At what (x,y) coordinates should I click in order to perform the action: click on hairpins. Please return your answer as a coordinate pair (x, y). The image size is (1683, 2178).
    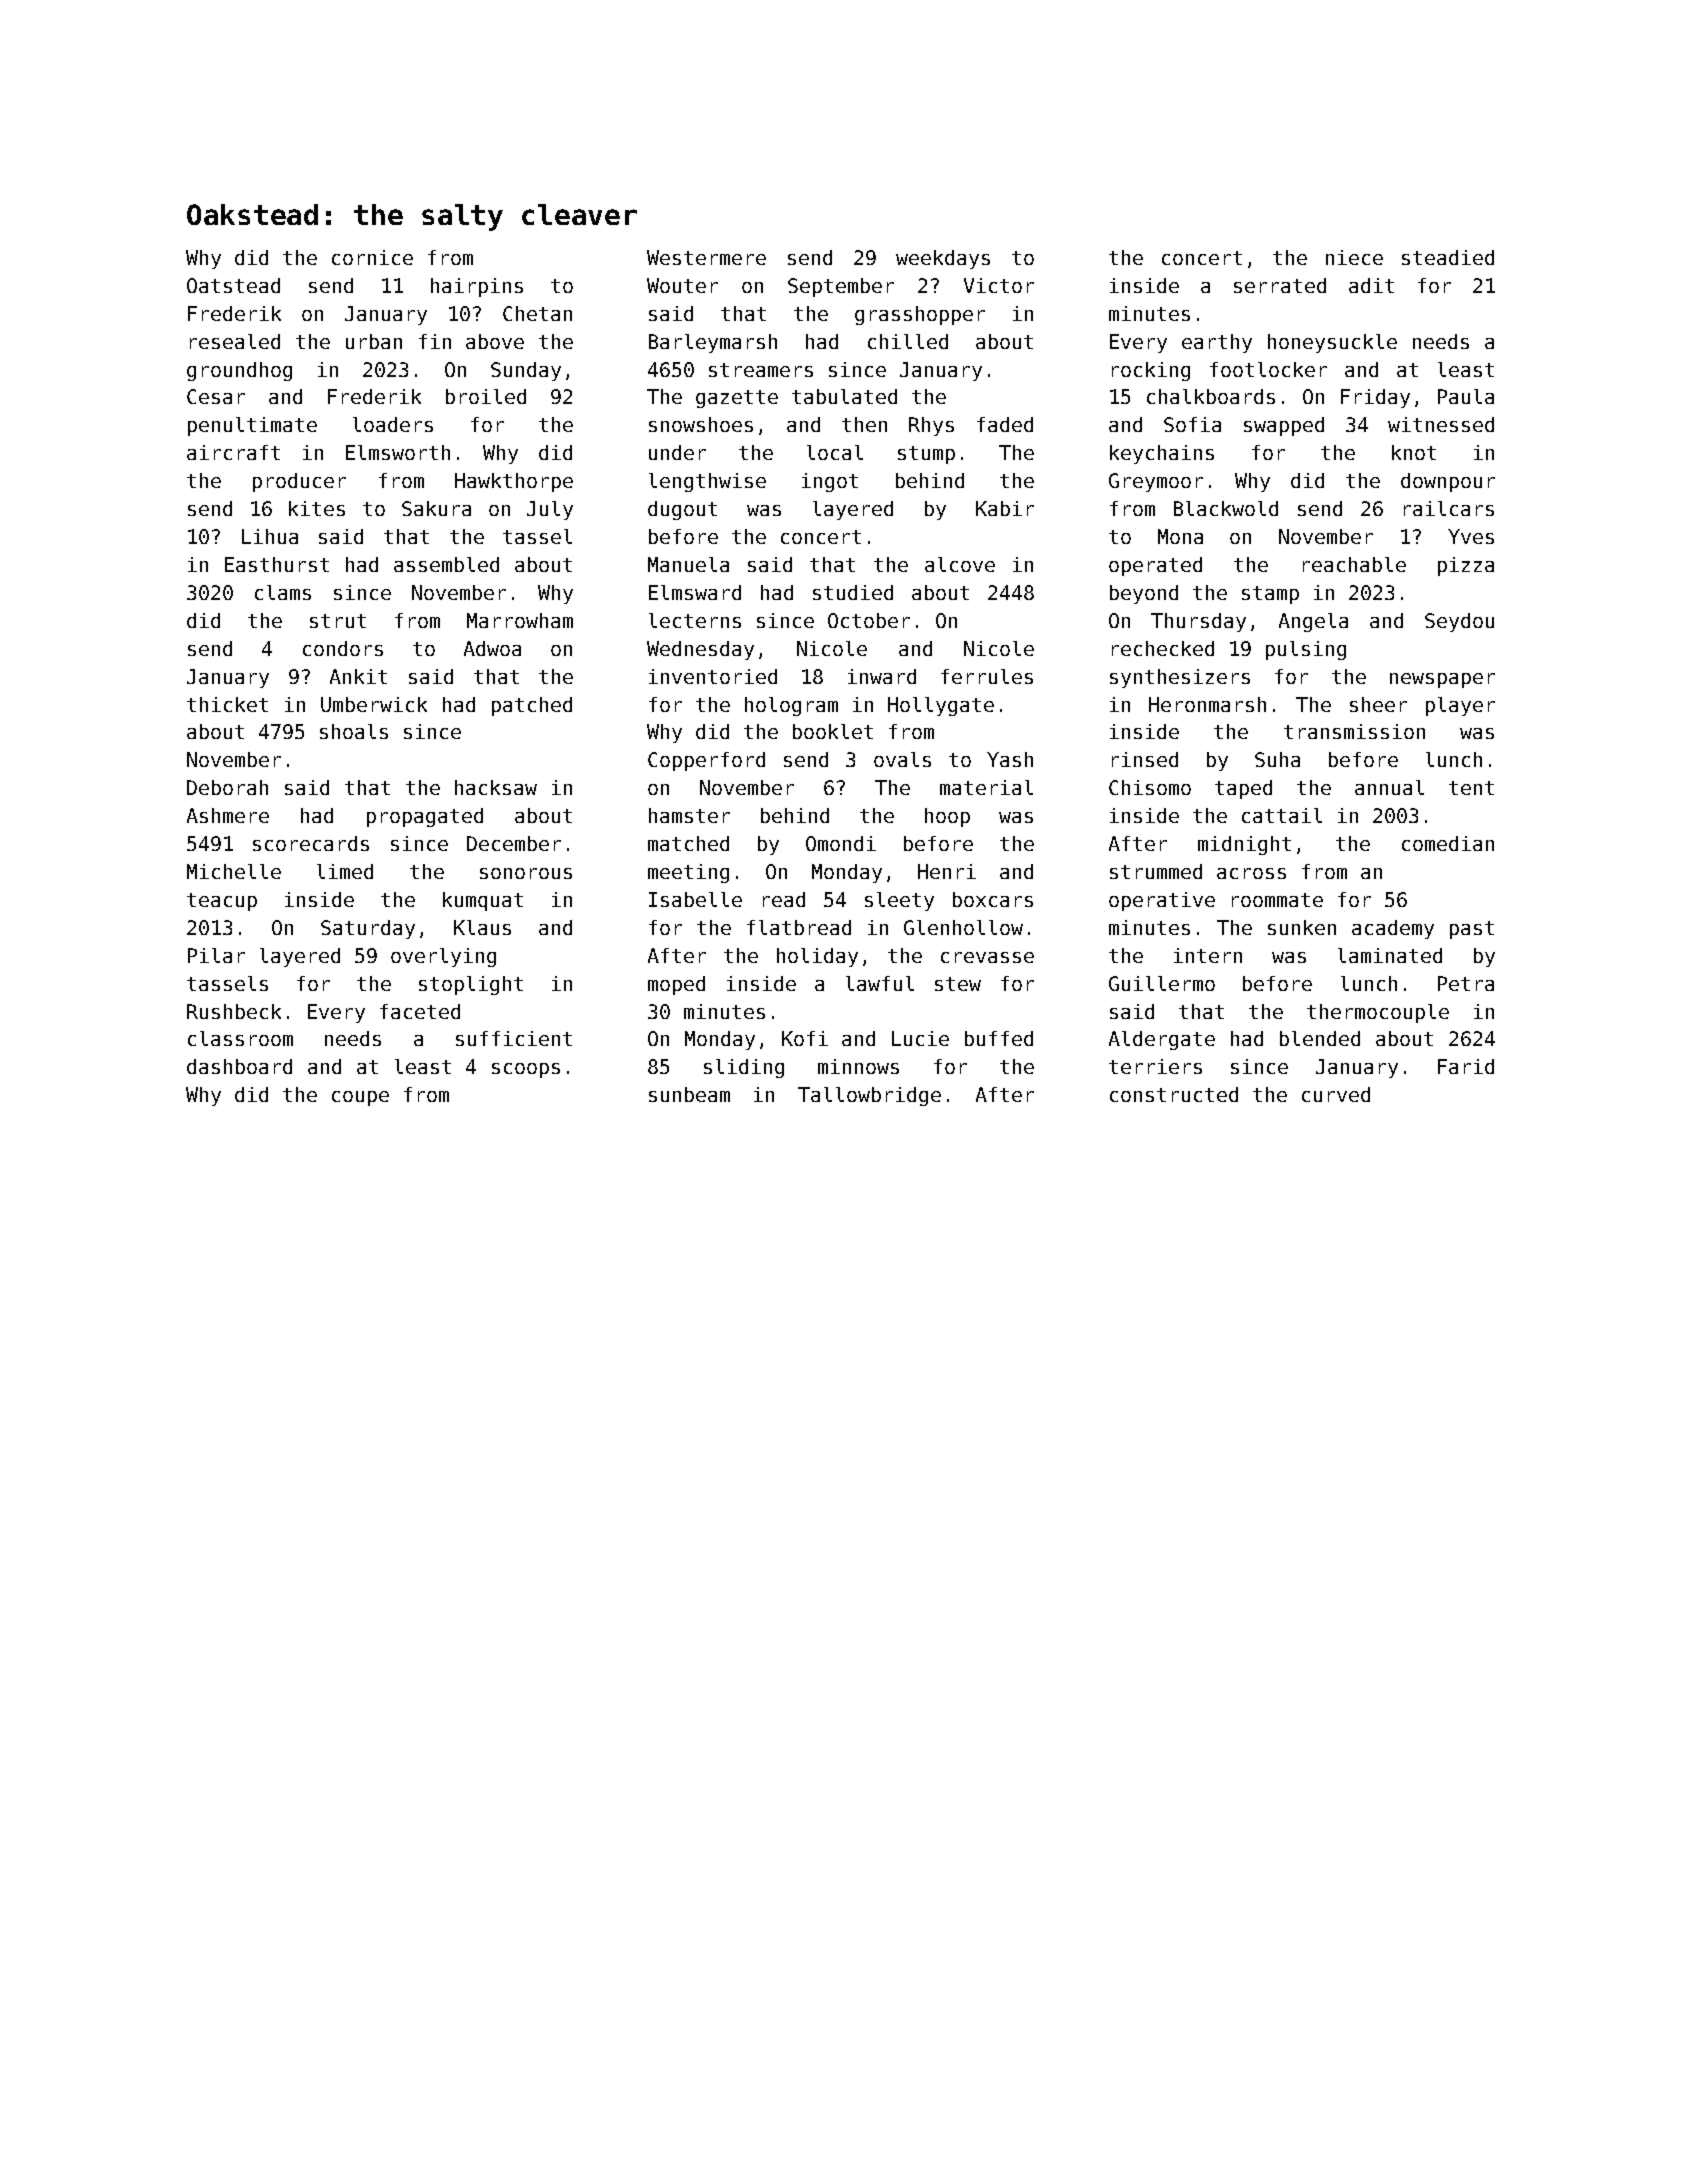
    Looking at the image, I should click on (477, 287).
